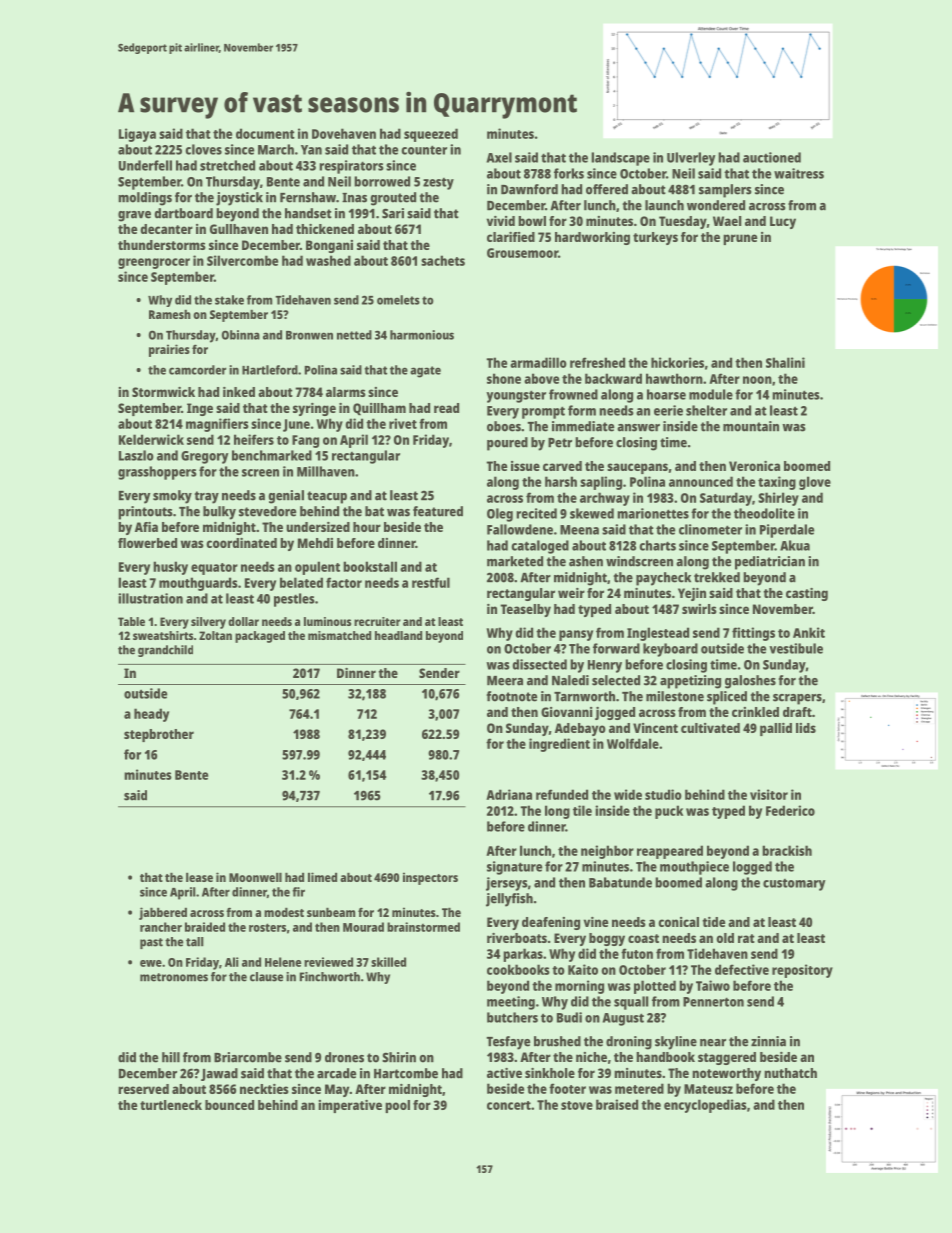 The height and width of the screenshot is (1233, 952). I want to click on Table, so click(131, 621).
